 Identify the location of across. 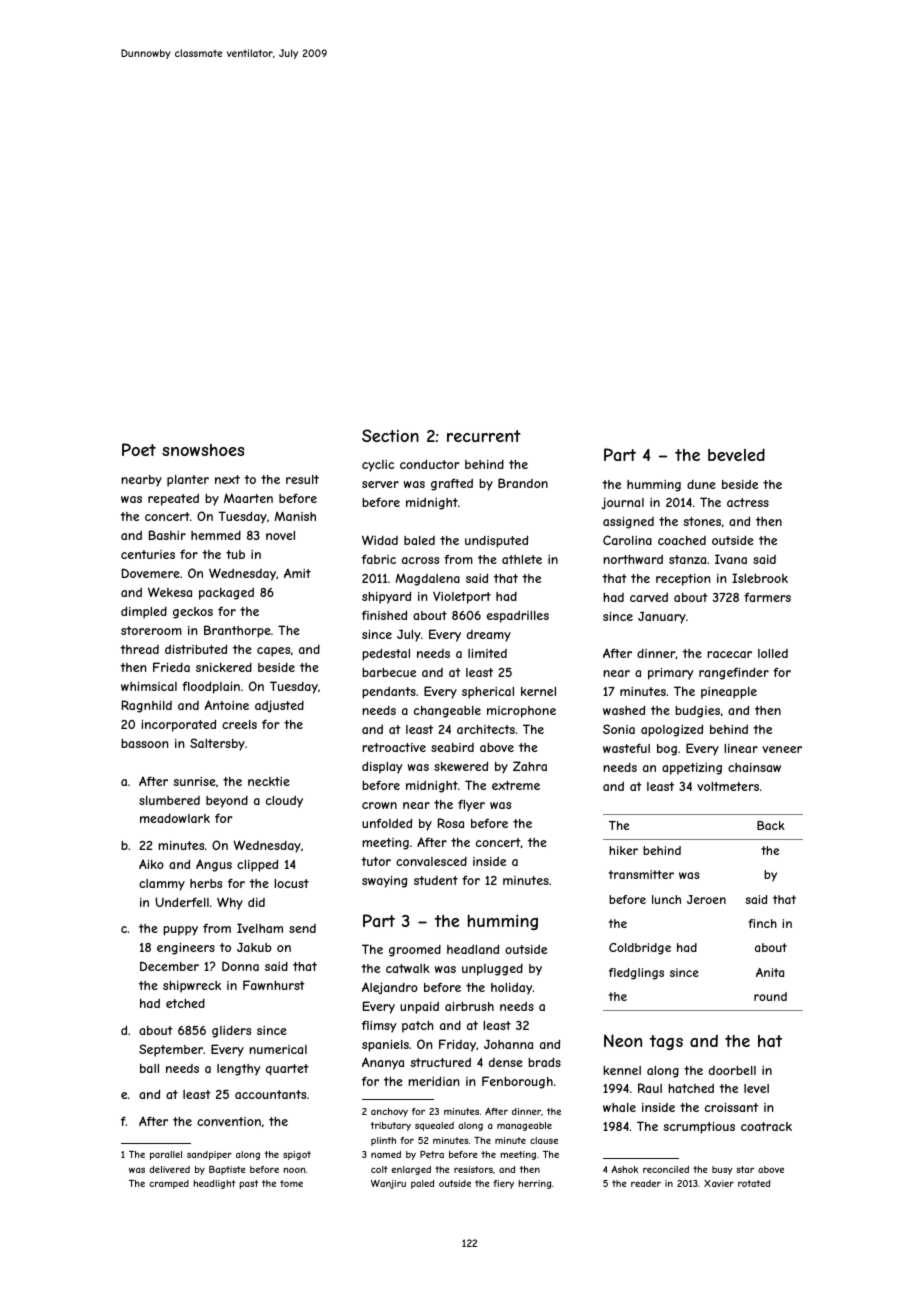
(420, 560).
